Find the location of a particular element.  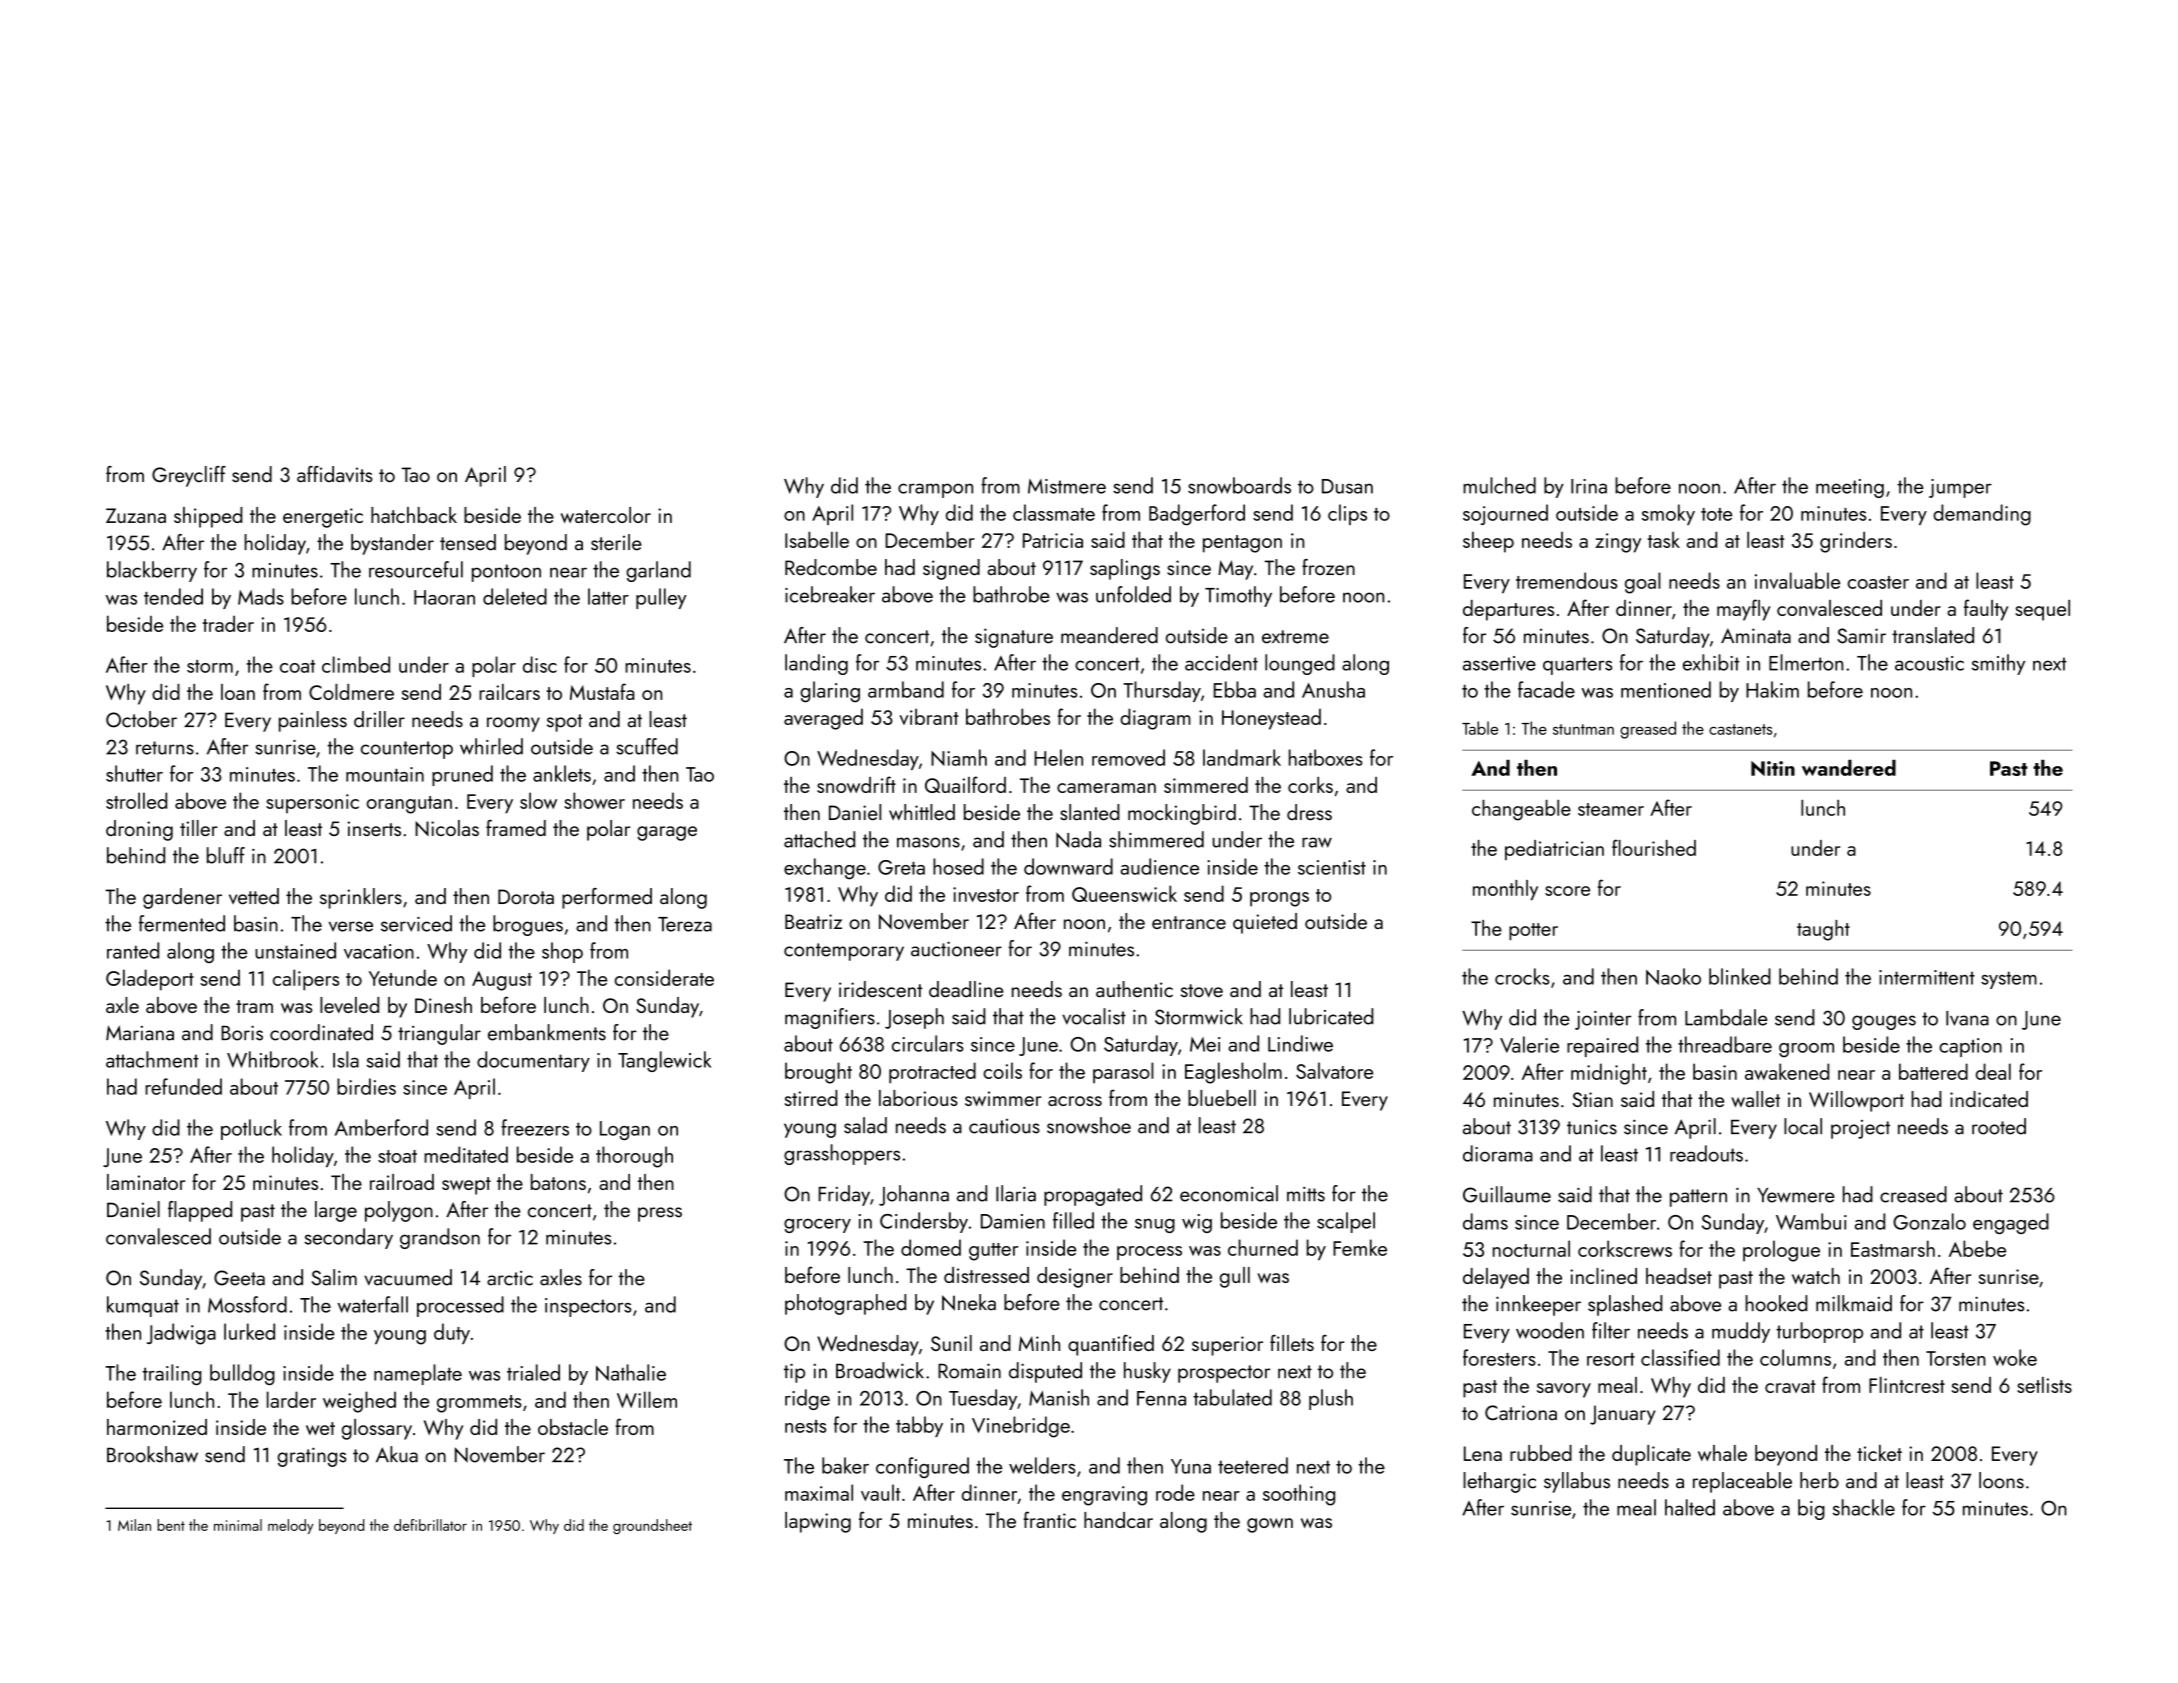

frozen is located at coordinates (1328, 567).
